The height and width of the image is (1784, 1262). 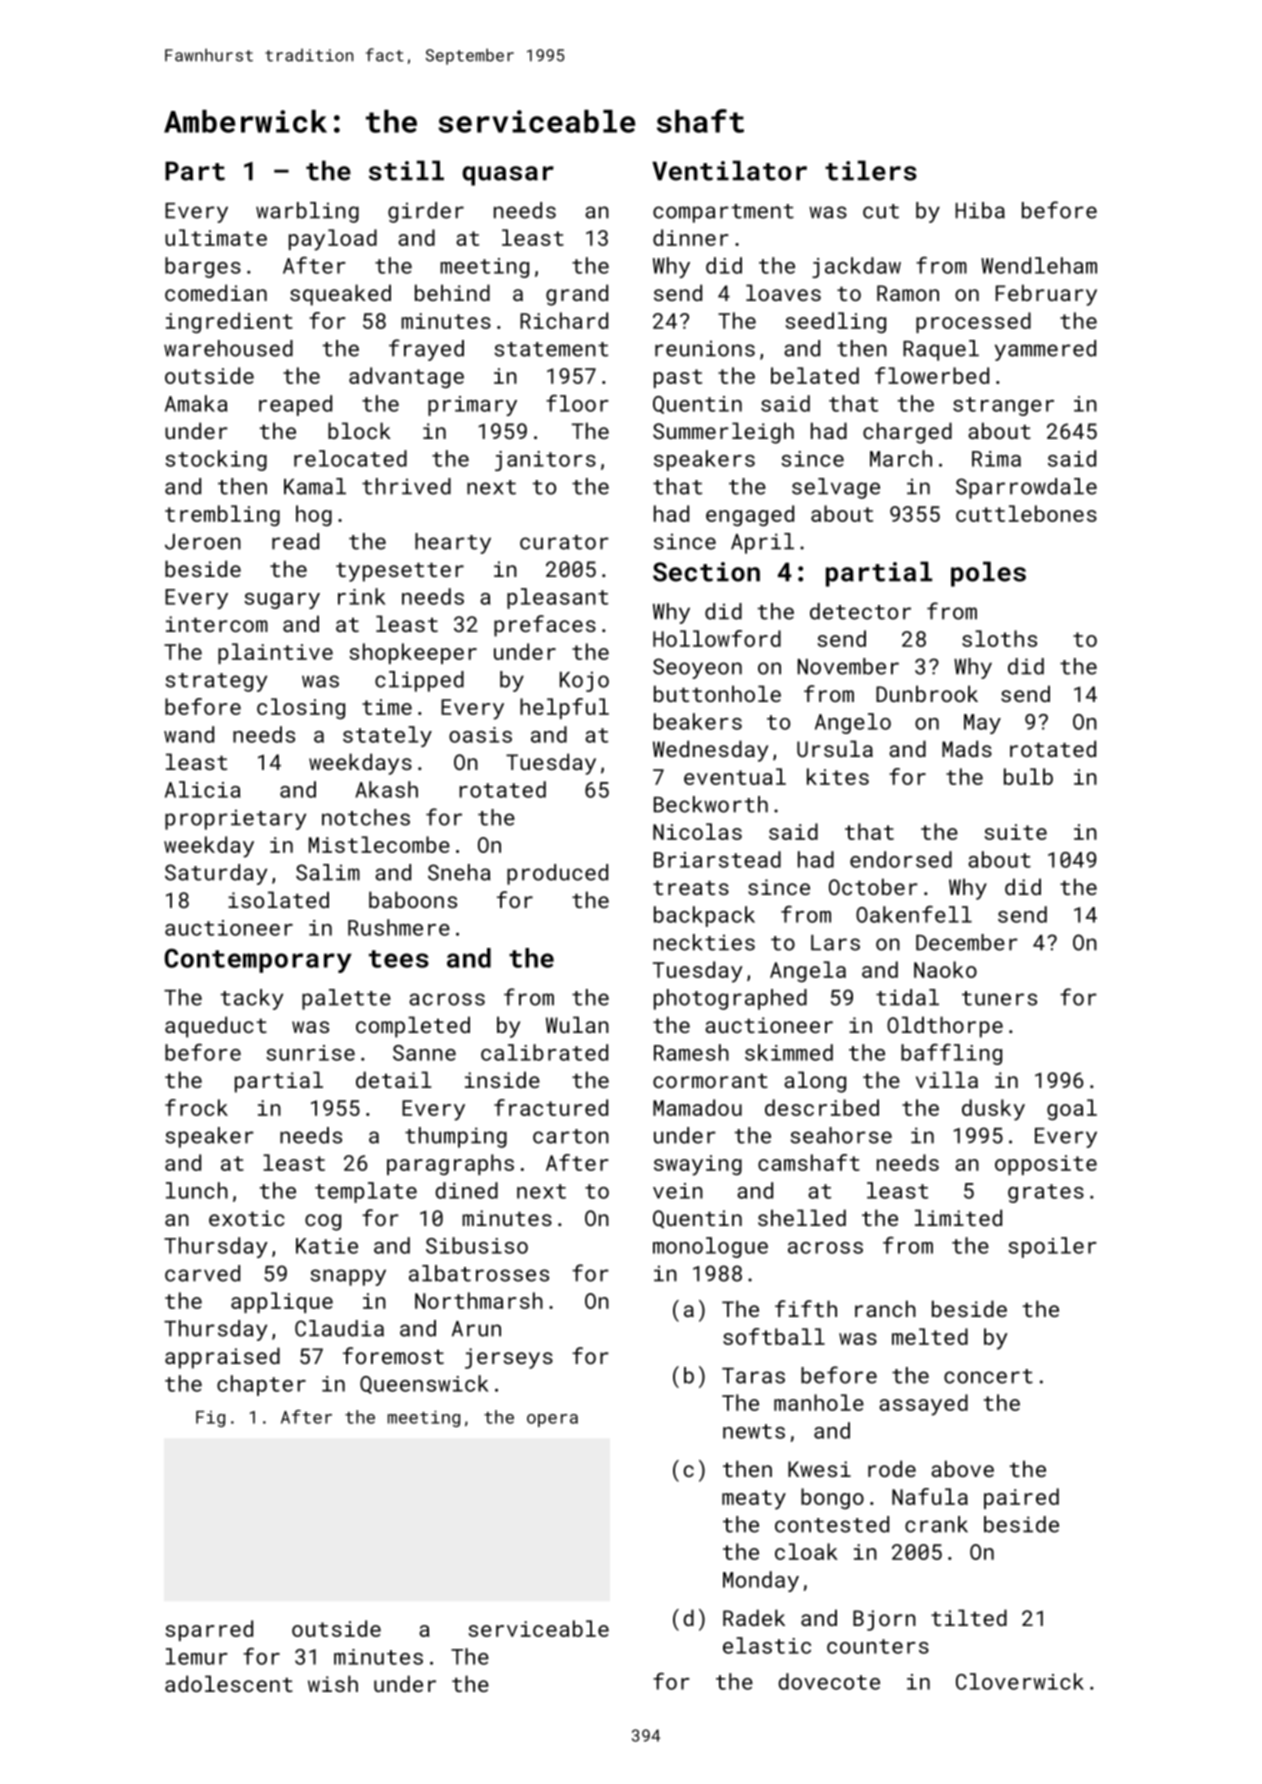 What do you see at coordinates (229, 1683) in the image?
I see `adolescent` at bounding box center [229, 1683].
